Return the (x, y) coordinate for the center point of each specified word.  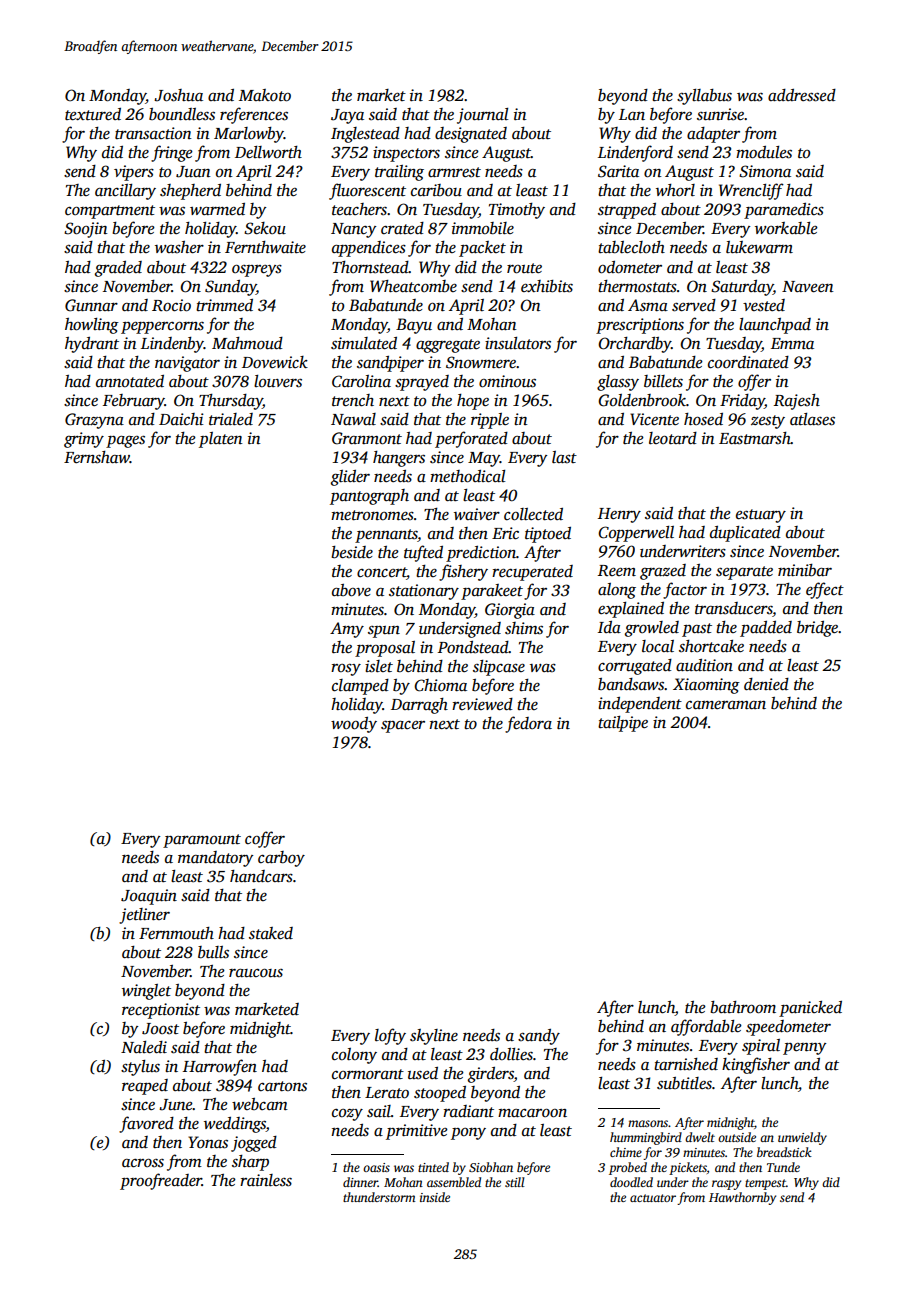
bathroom (743, 1007)
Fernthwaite (265, 247)
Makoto (265, 95)
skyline (434, 1037)
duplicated (745, 534)
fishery (463, 572)
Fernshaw (97, 457)
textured (93, 114)
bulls (213, 952)
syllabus (704, 97)
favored (146, 1124)
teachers (359, 209)
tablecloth (631, 247)
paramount (202, 841)
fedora (528, 724)
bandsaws (631, 684)
